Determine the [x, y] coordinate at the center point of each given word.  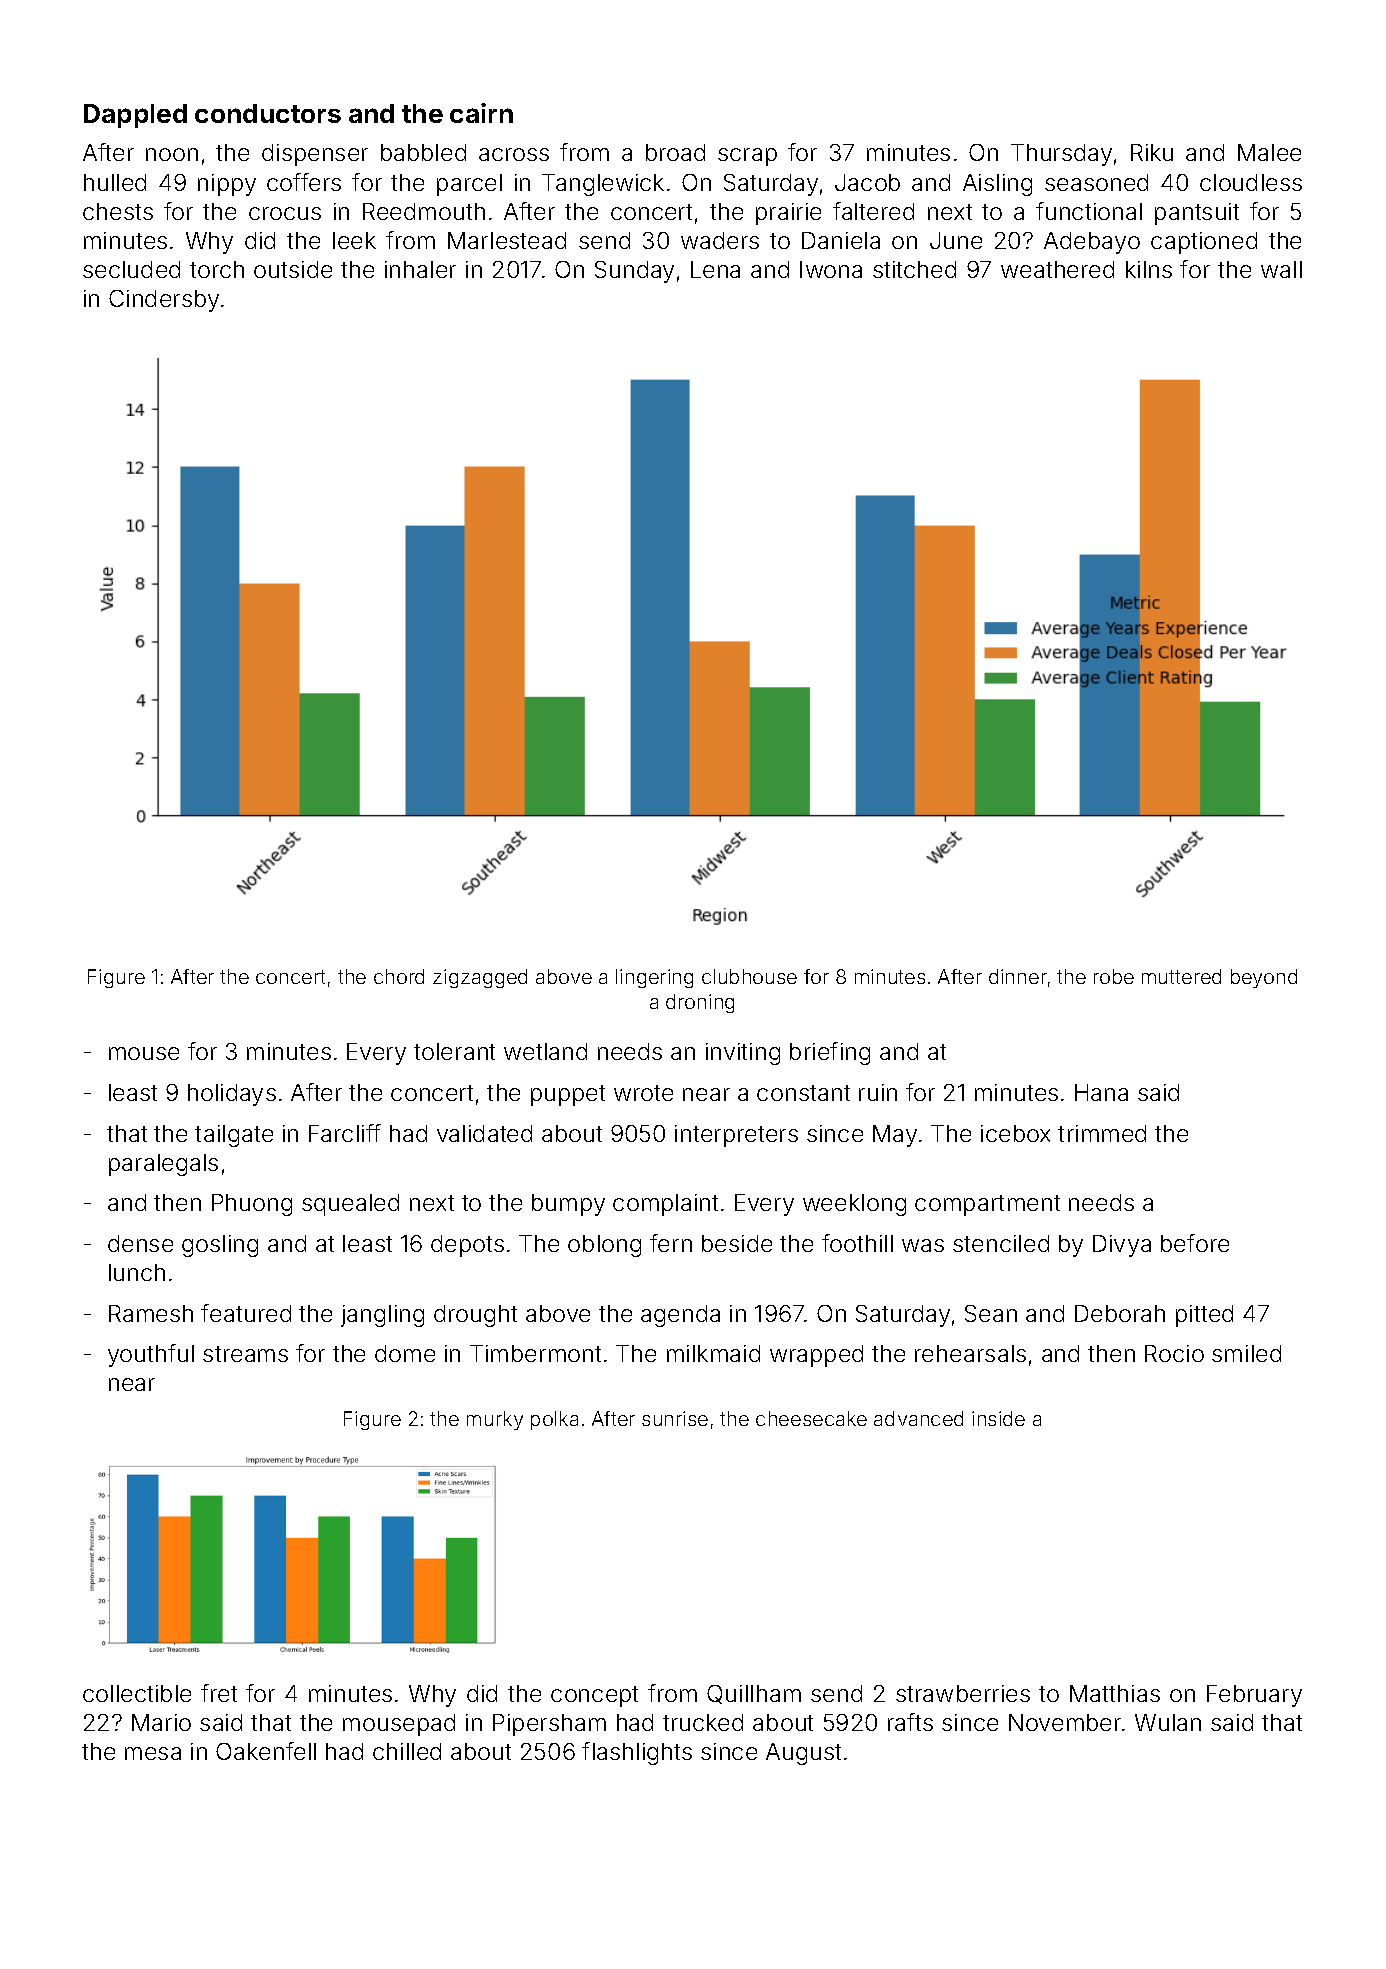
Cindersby [164, 301]
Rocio [1174, 1353]
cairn [481, 113]
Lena [715, 269]
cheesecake [811, 1418]
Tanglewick [603, 185]
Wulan [1168, 1722]
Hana [1101, 1092]
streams [245, 1354]
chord [399, 976]
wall [1281, 269]
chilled [407, 1751]
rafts [910, 1722]
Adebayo [1092, 243]
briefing [830, 1053]
